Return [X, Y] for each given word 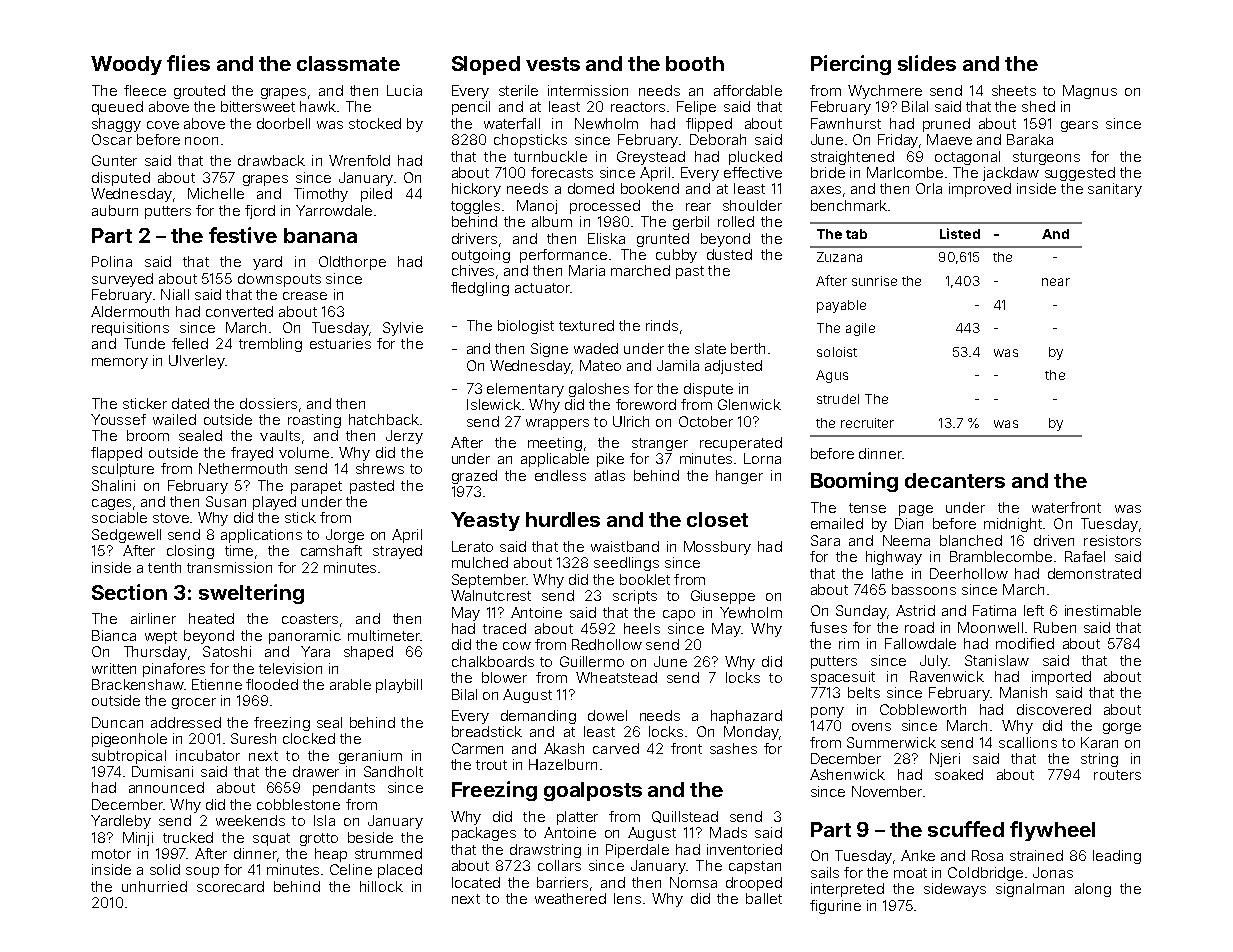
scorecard [230, 886]
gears [1079, 126]
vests [553, 64]
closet [717, 519]
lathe [887, 573]
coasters [310, 619]
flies [188, 63]
